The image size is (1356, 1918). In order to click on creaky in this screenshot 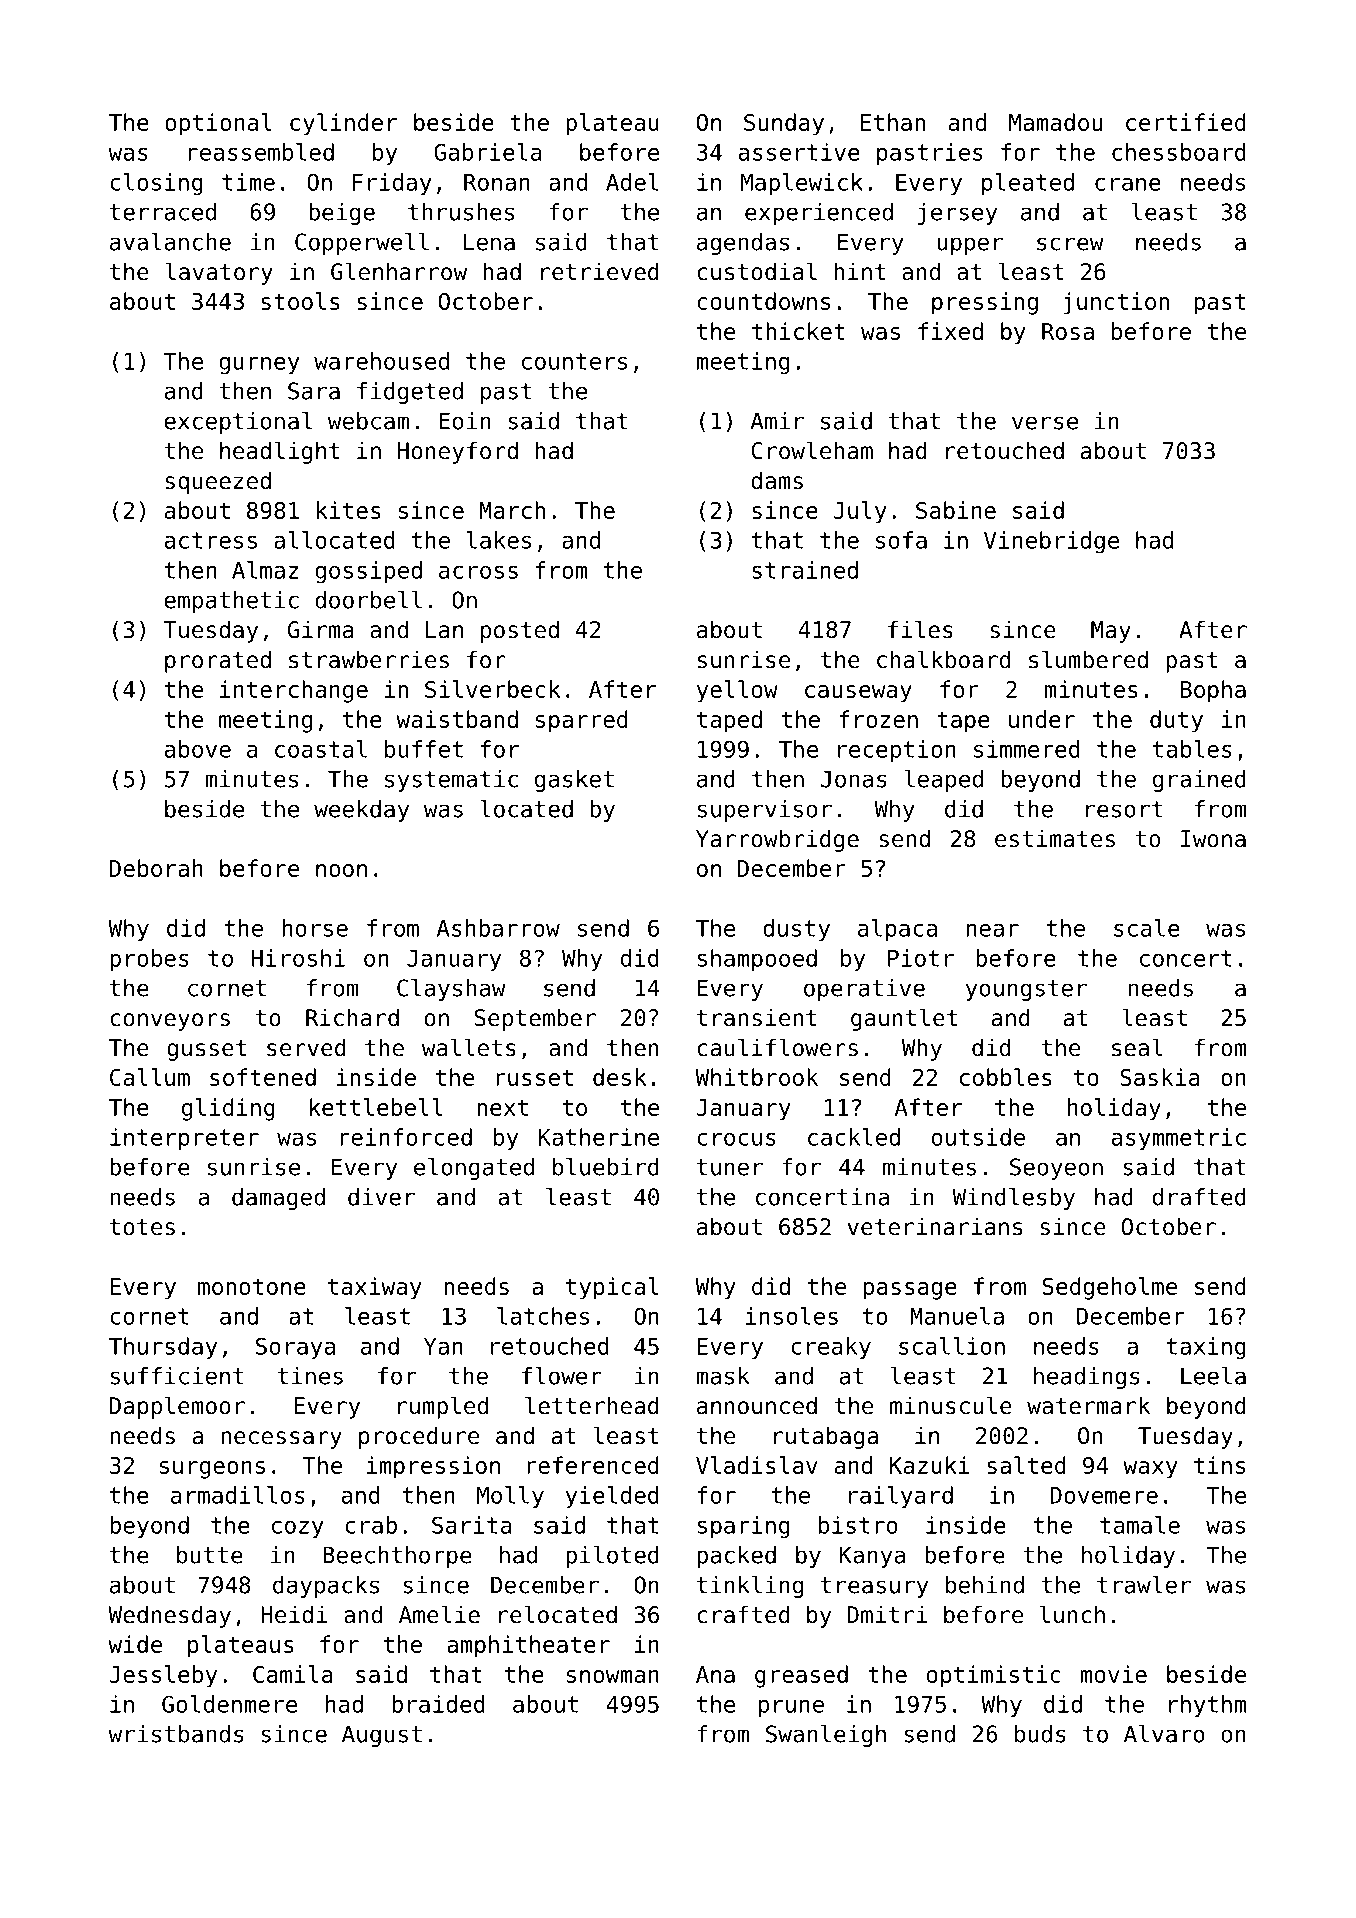, I will do `click(831, 1348)`.
